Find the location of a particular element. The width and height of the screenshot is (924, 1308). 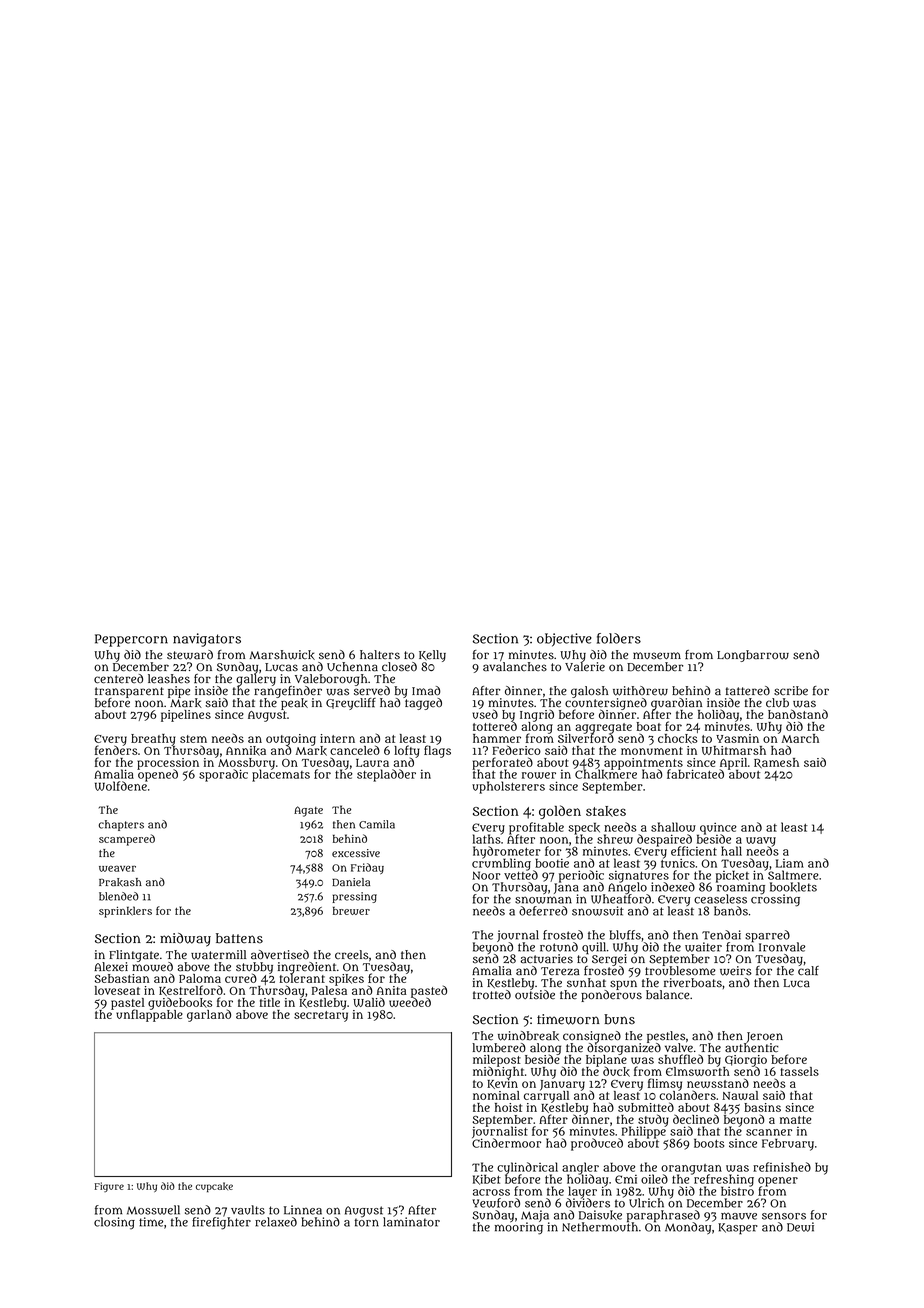

Ironvale is located at coordinates (782, 947).
